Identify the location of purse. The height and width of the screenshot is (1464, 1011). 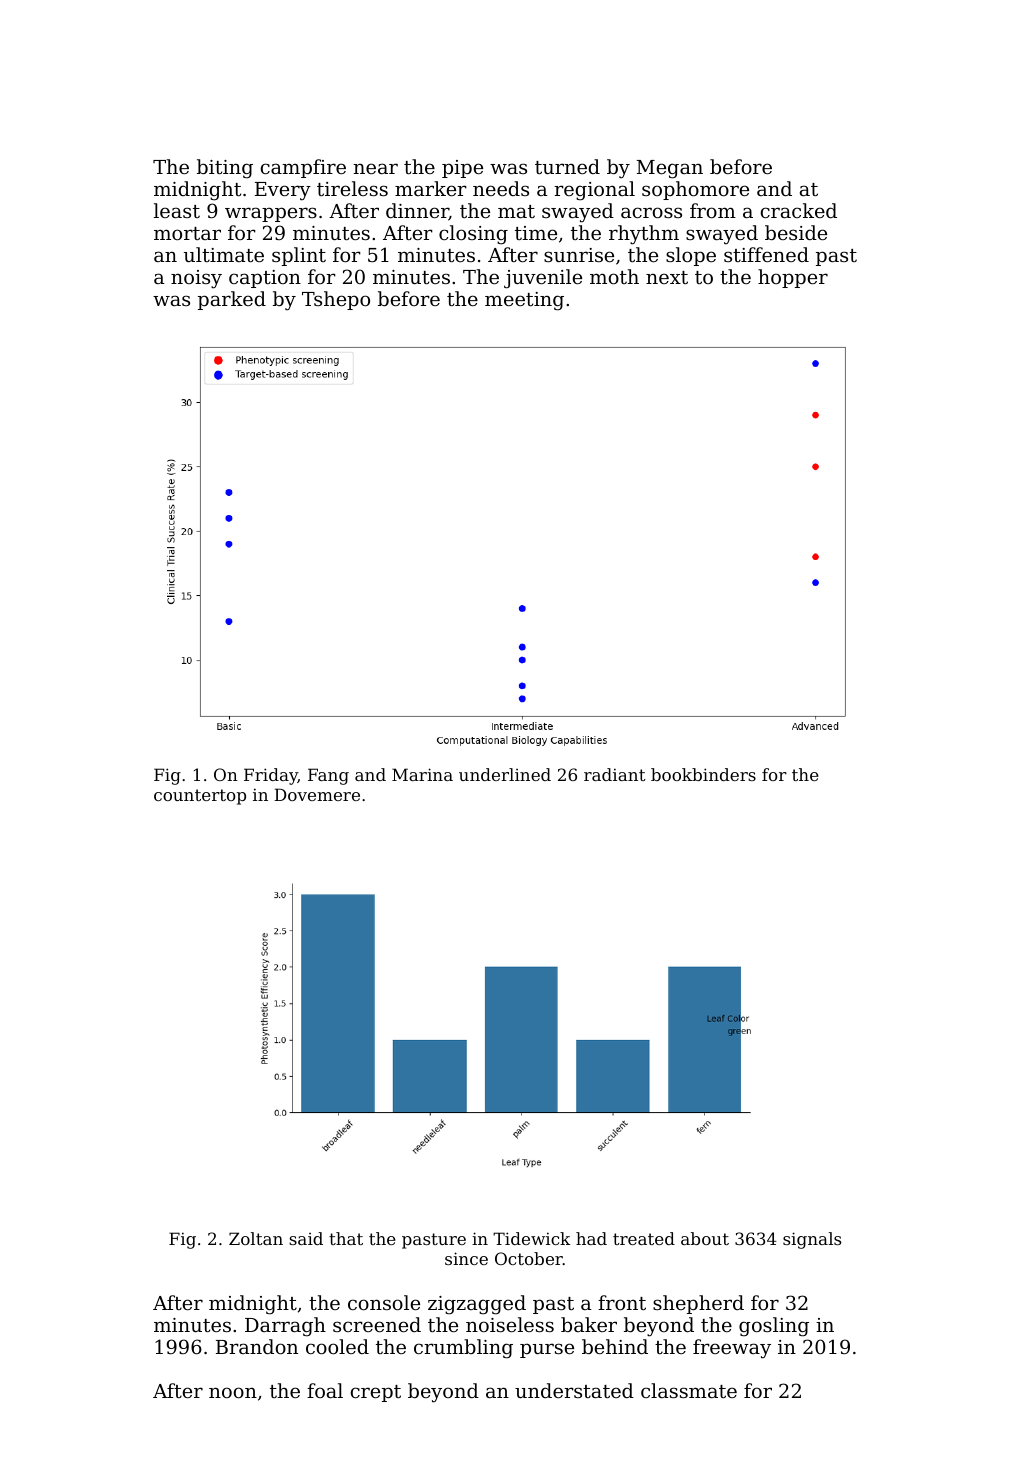
(547, 1350).
